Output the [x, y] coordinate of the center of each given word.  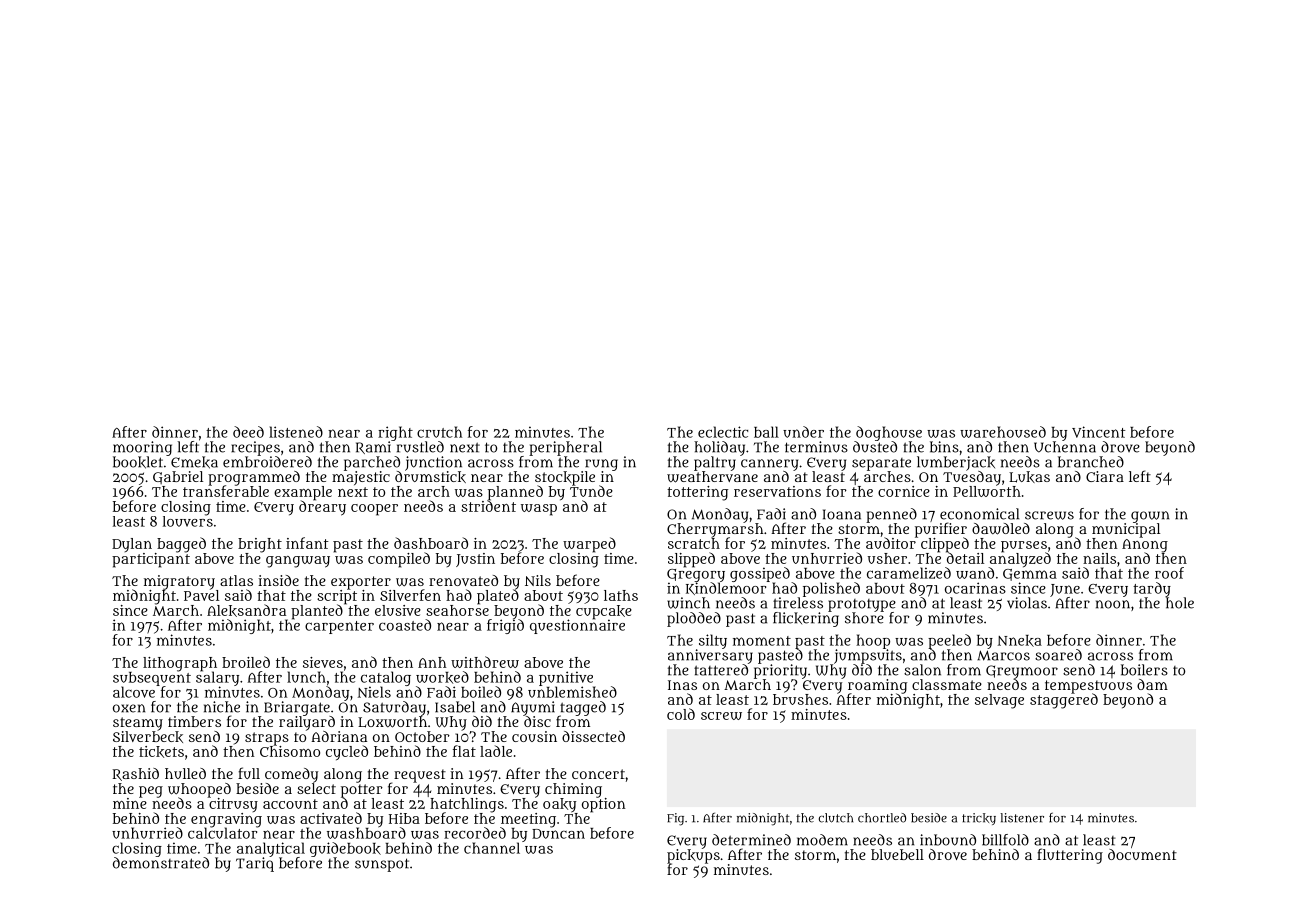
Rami [373, 447]
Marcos [1003, 655]
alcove [134, 692]
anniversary [710, 656]
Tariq [255, 864]
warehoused [1003, 432]
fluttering [1070, 856]
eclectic [723, 432]
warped [589, 544]
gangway [298, 562]
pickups [693, 856]
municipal [1126, 530]
